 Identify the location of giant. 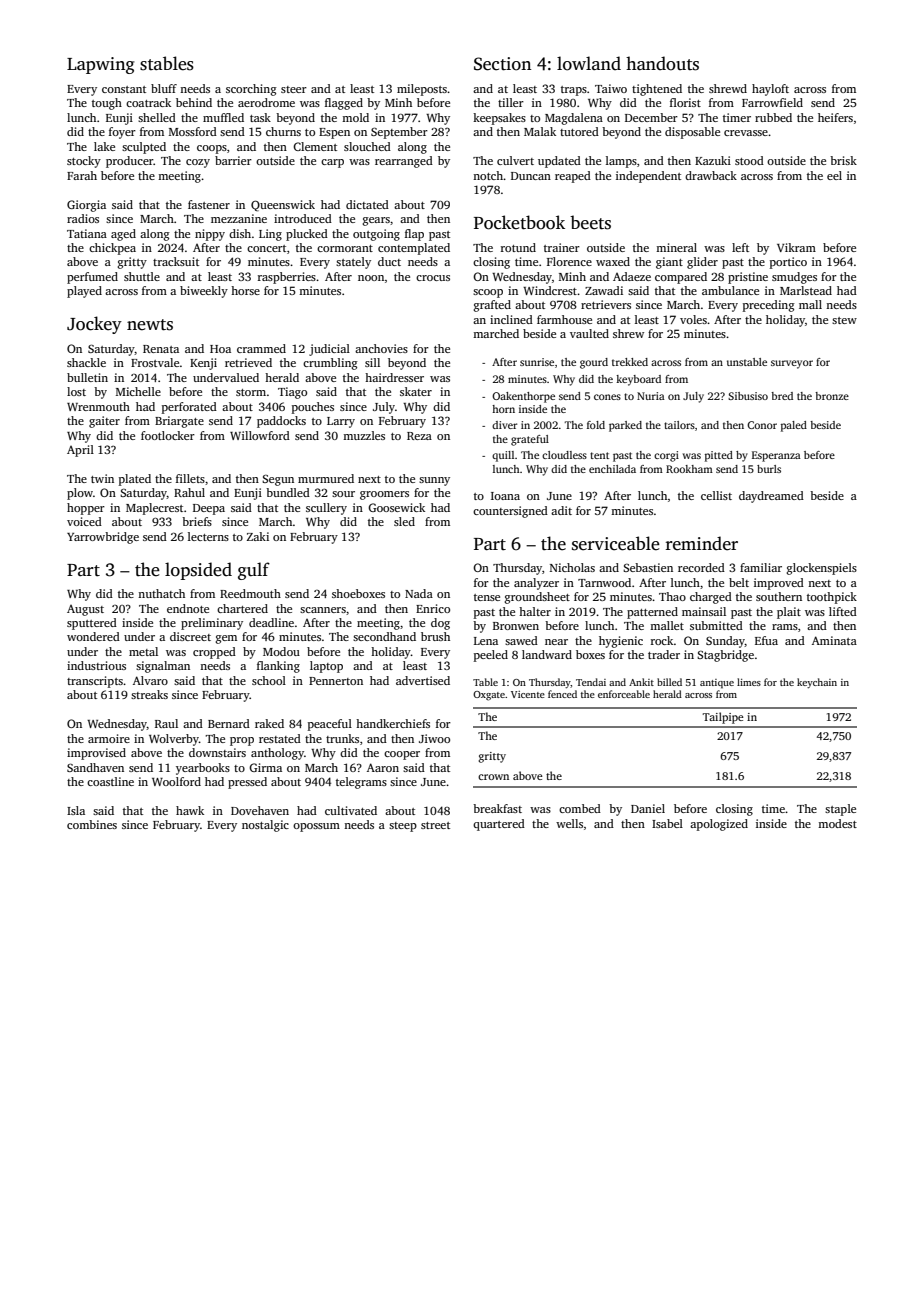
(669, 263).
